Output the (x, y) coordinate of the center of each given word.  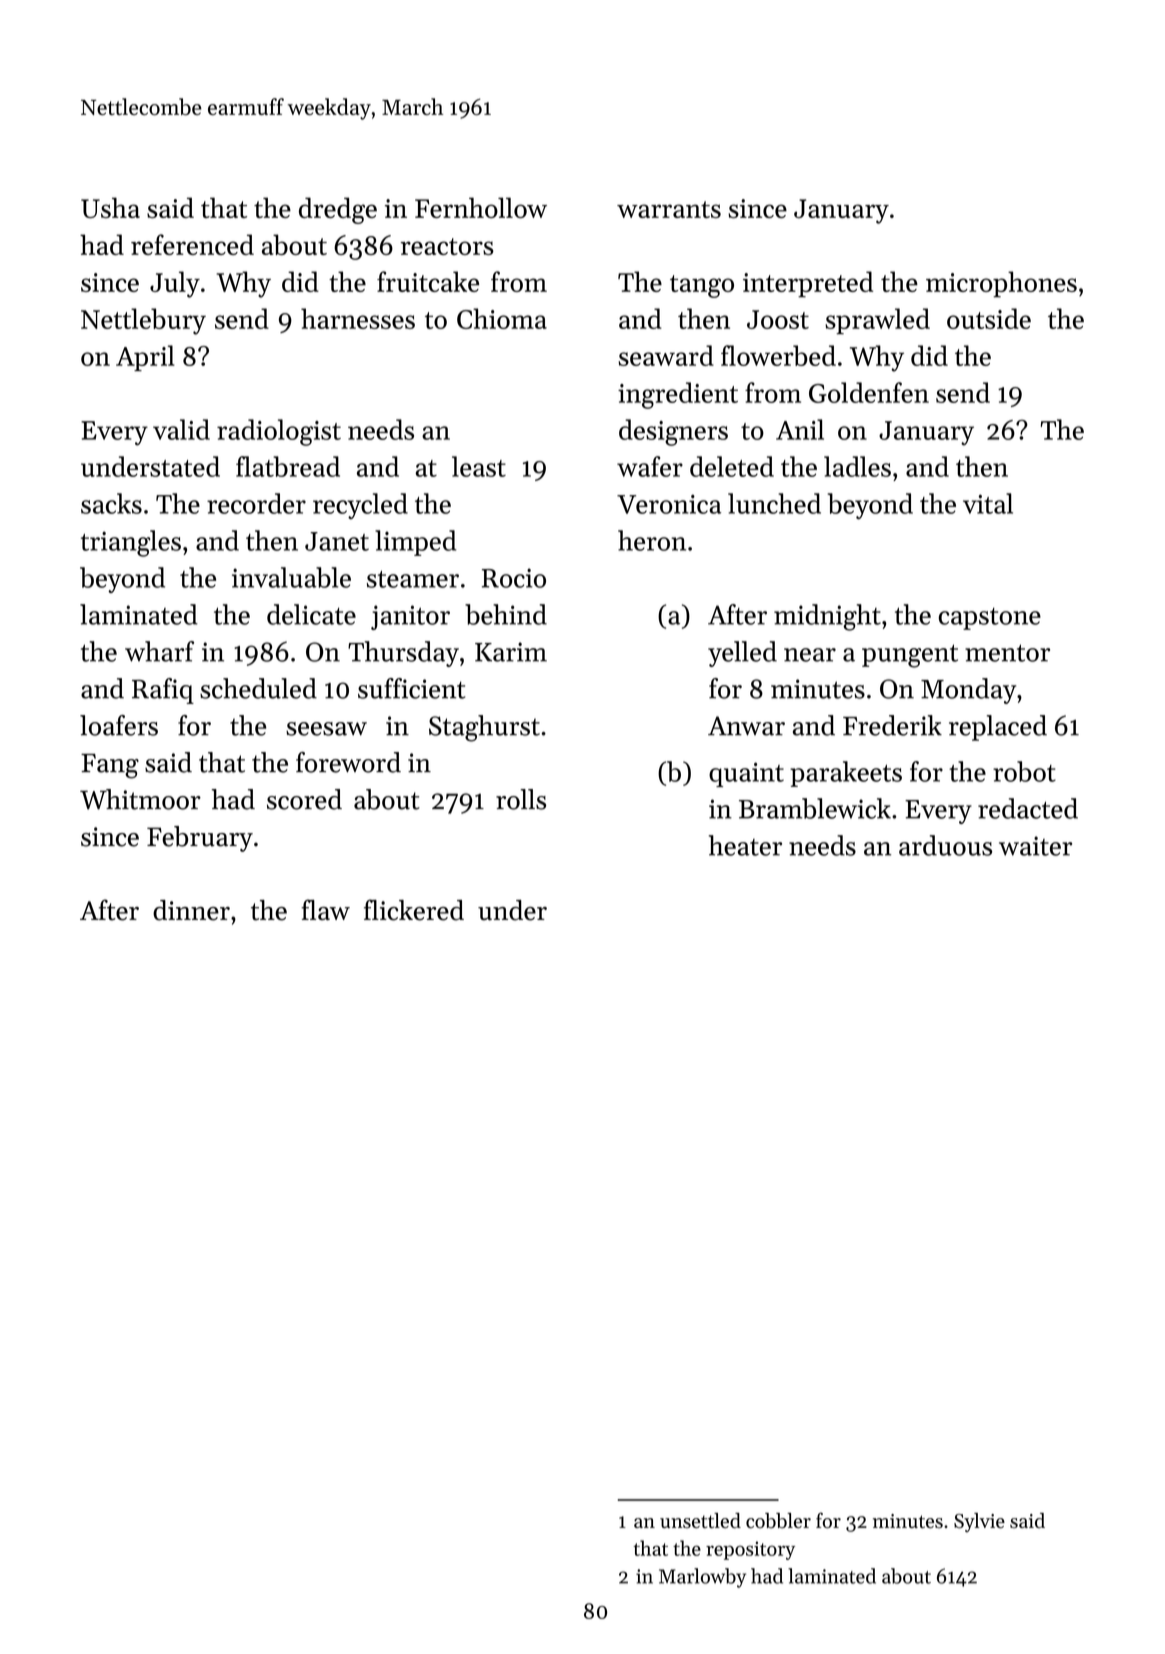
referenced (192, 244)
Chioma (502, 318)
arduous (945, 845)
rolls (521, 799)
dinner (191, 910)
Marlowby (702, 1578)
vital (988, 503)
